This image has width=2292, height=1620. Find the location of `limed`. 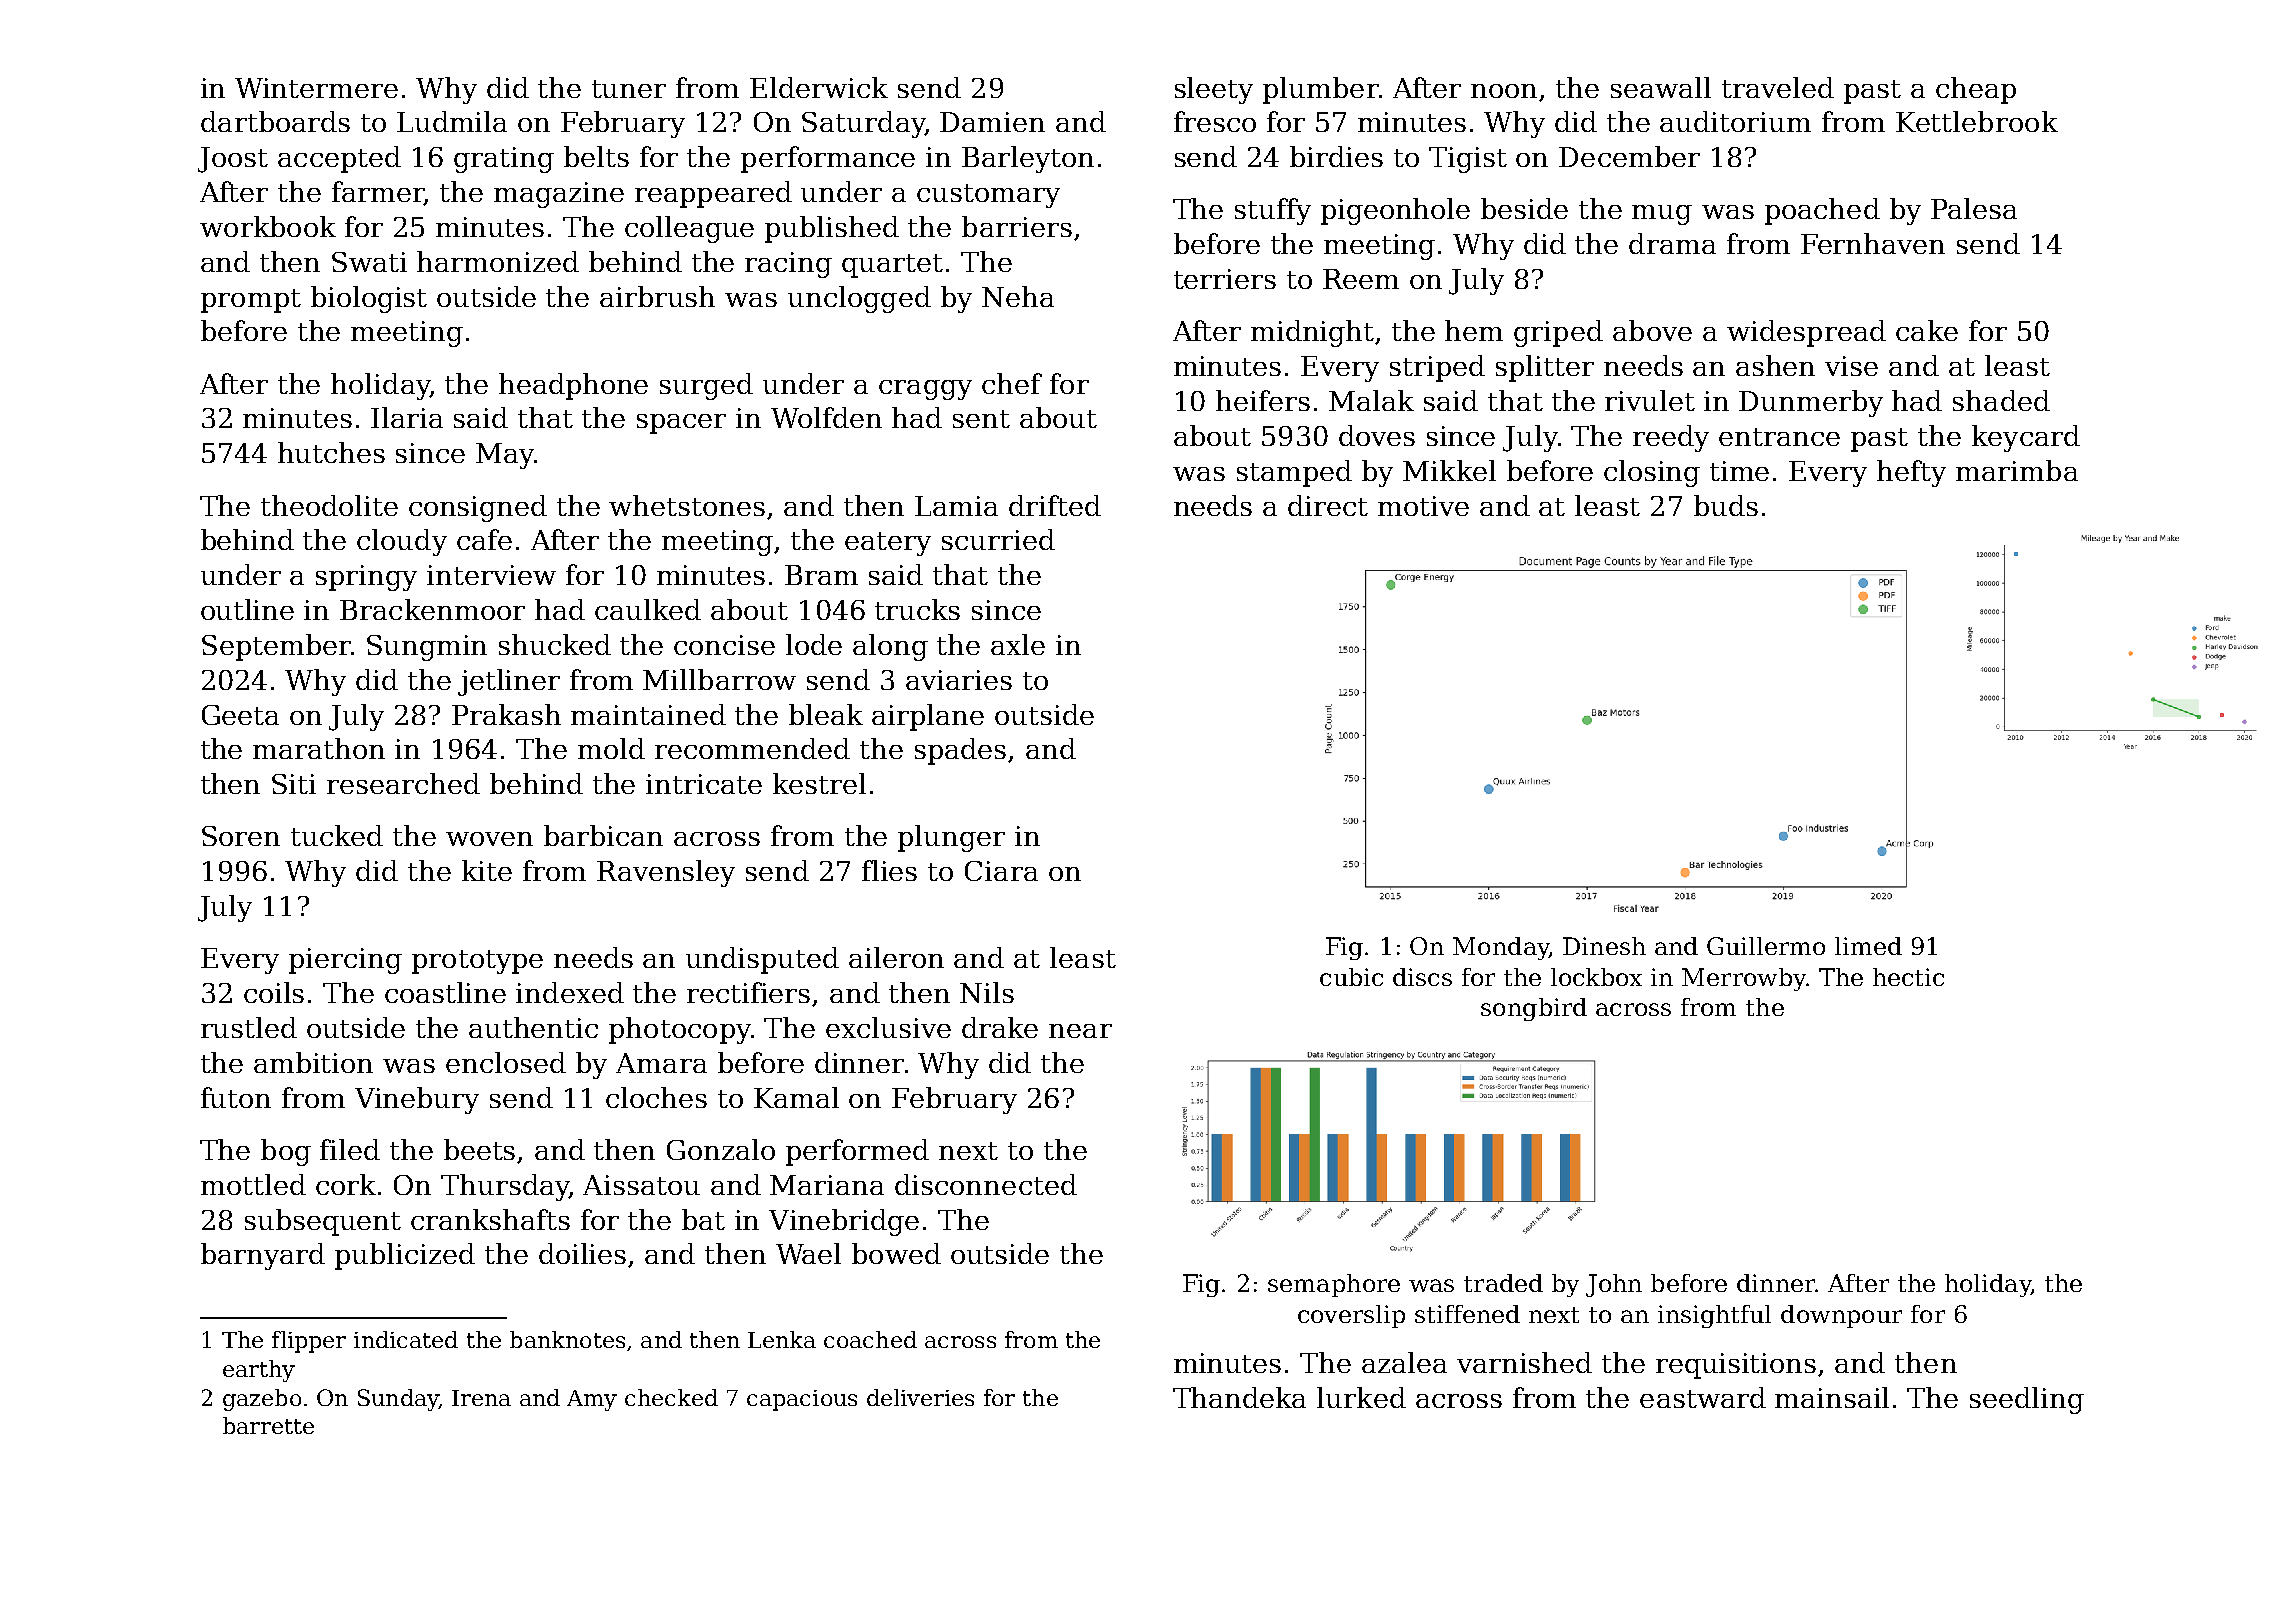

limed is located at coordinates (1868, 946).
